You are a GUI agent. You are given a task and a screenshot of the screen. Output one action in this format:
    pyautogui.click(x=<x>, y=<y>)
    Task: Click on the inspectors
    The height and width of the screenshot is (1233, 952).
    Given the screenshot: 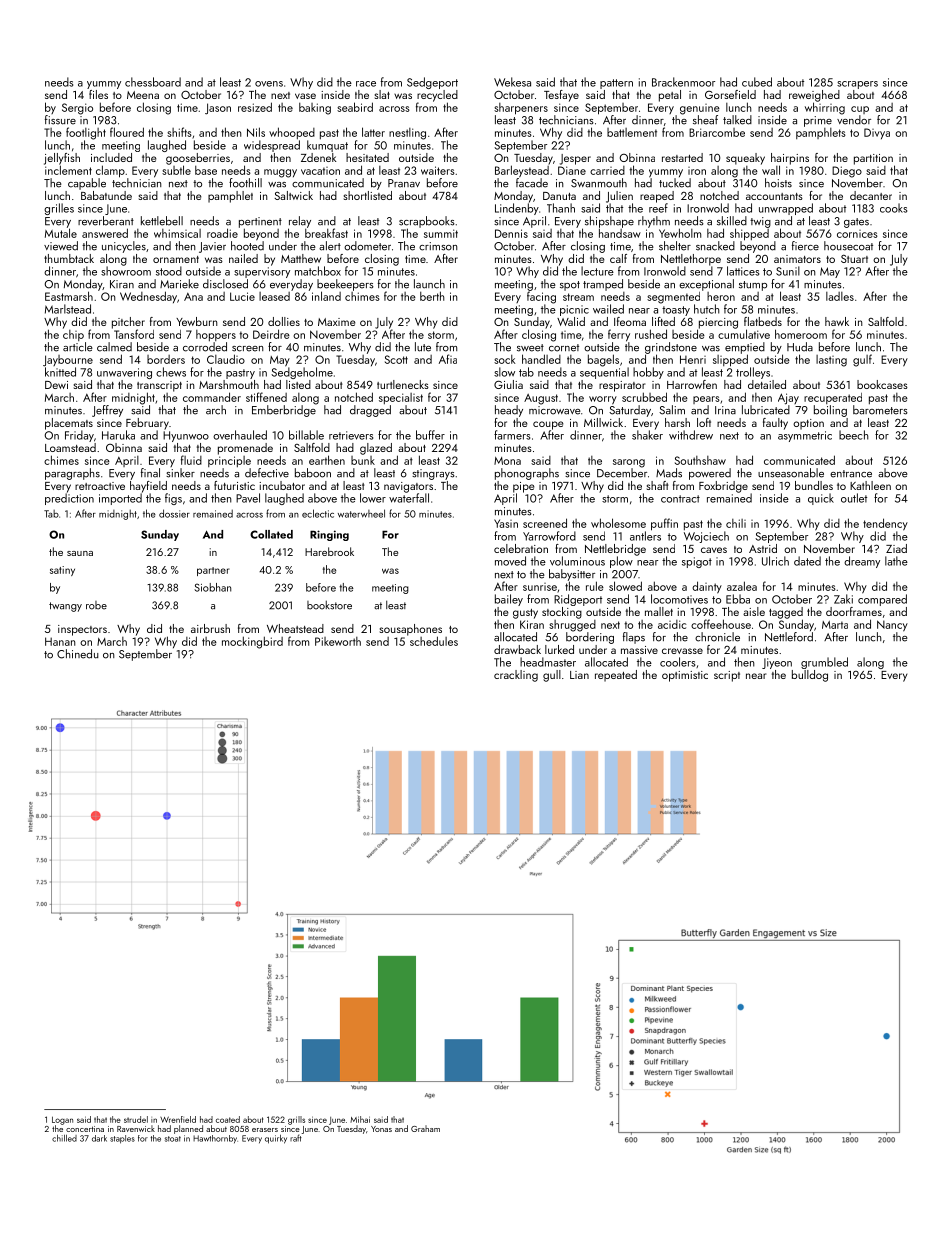 What is the action you would take?
    pyautogui.click(x=82, y=630)
